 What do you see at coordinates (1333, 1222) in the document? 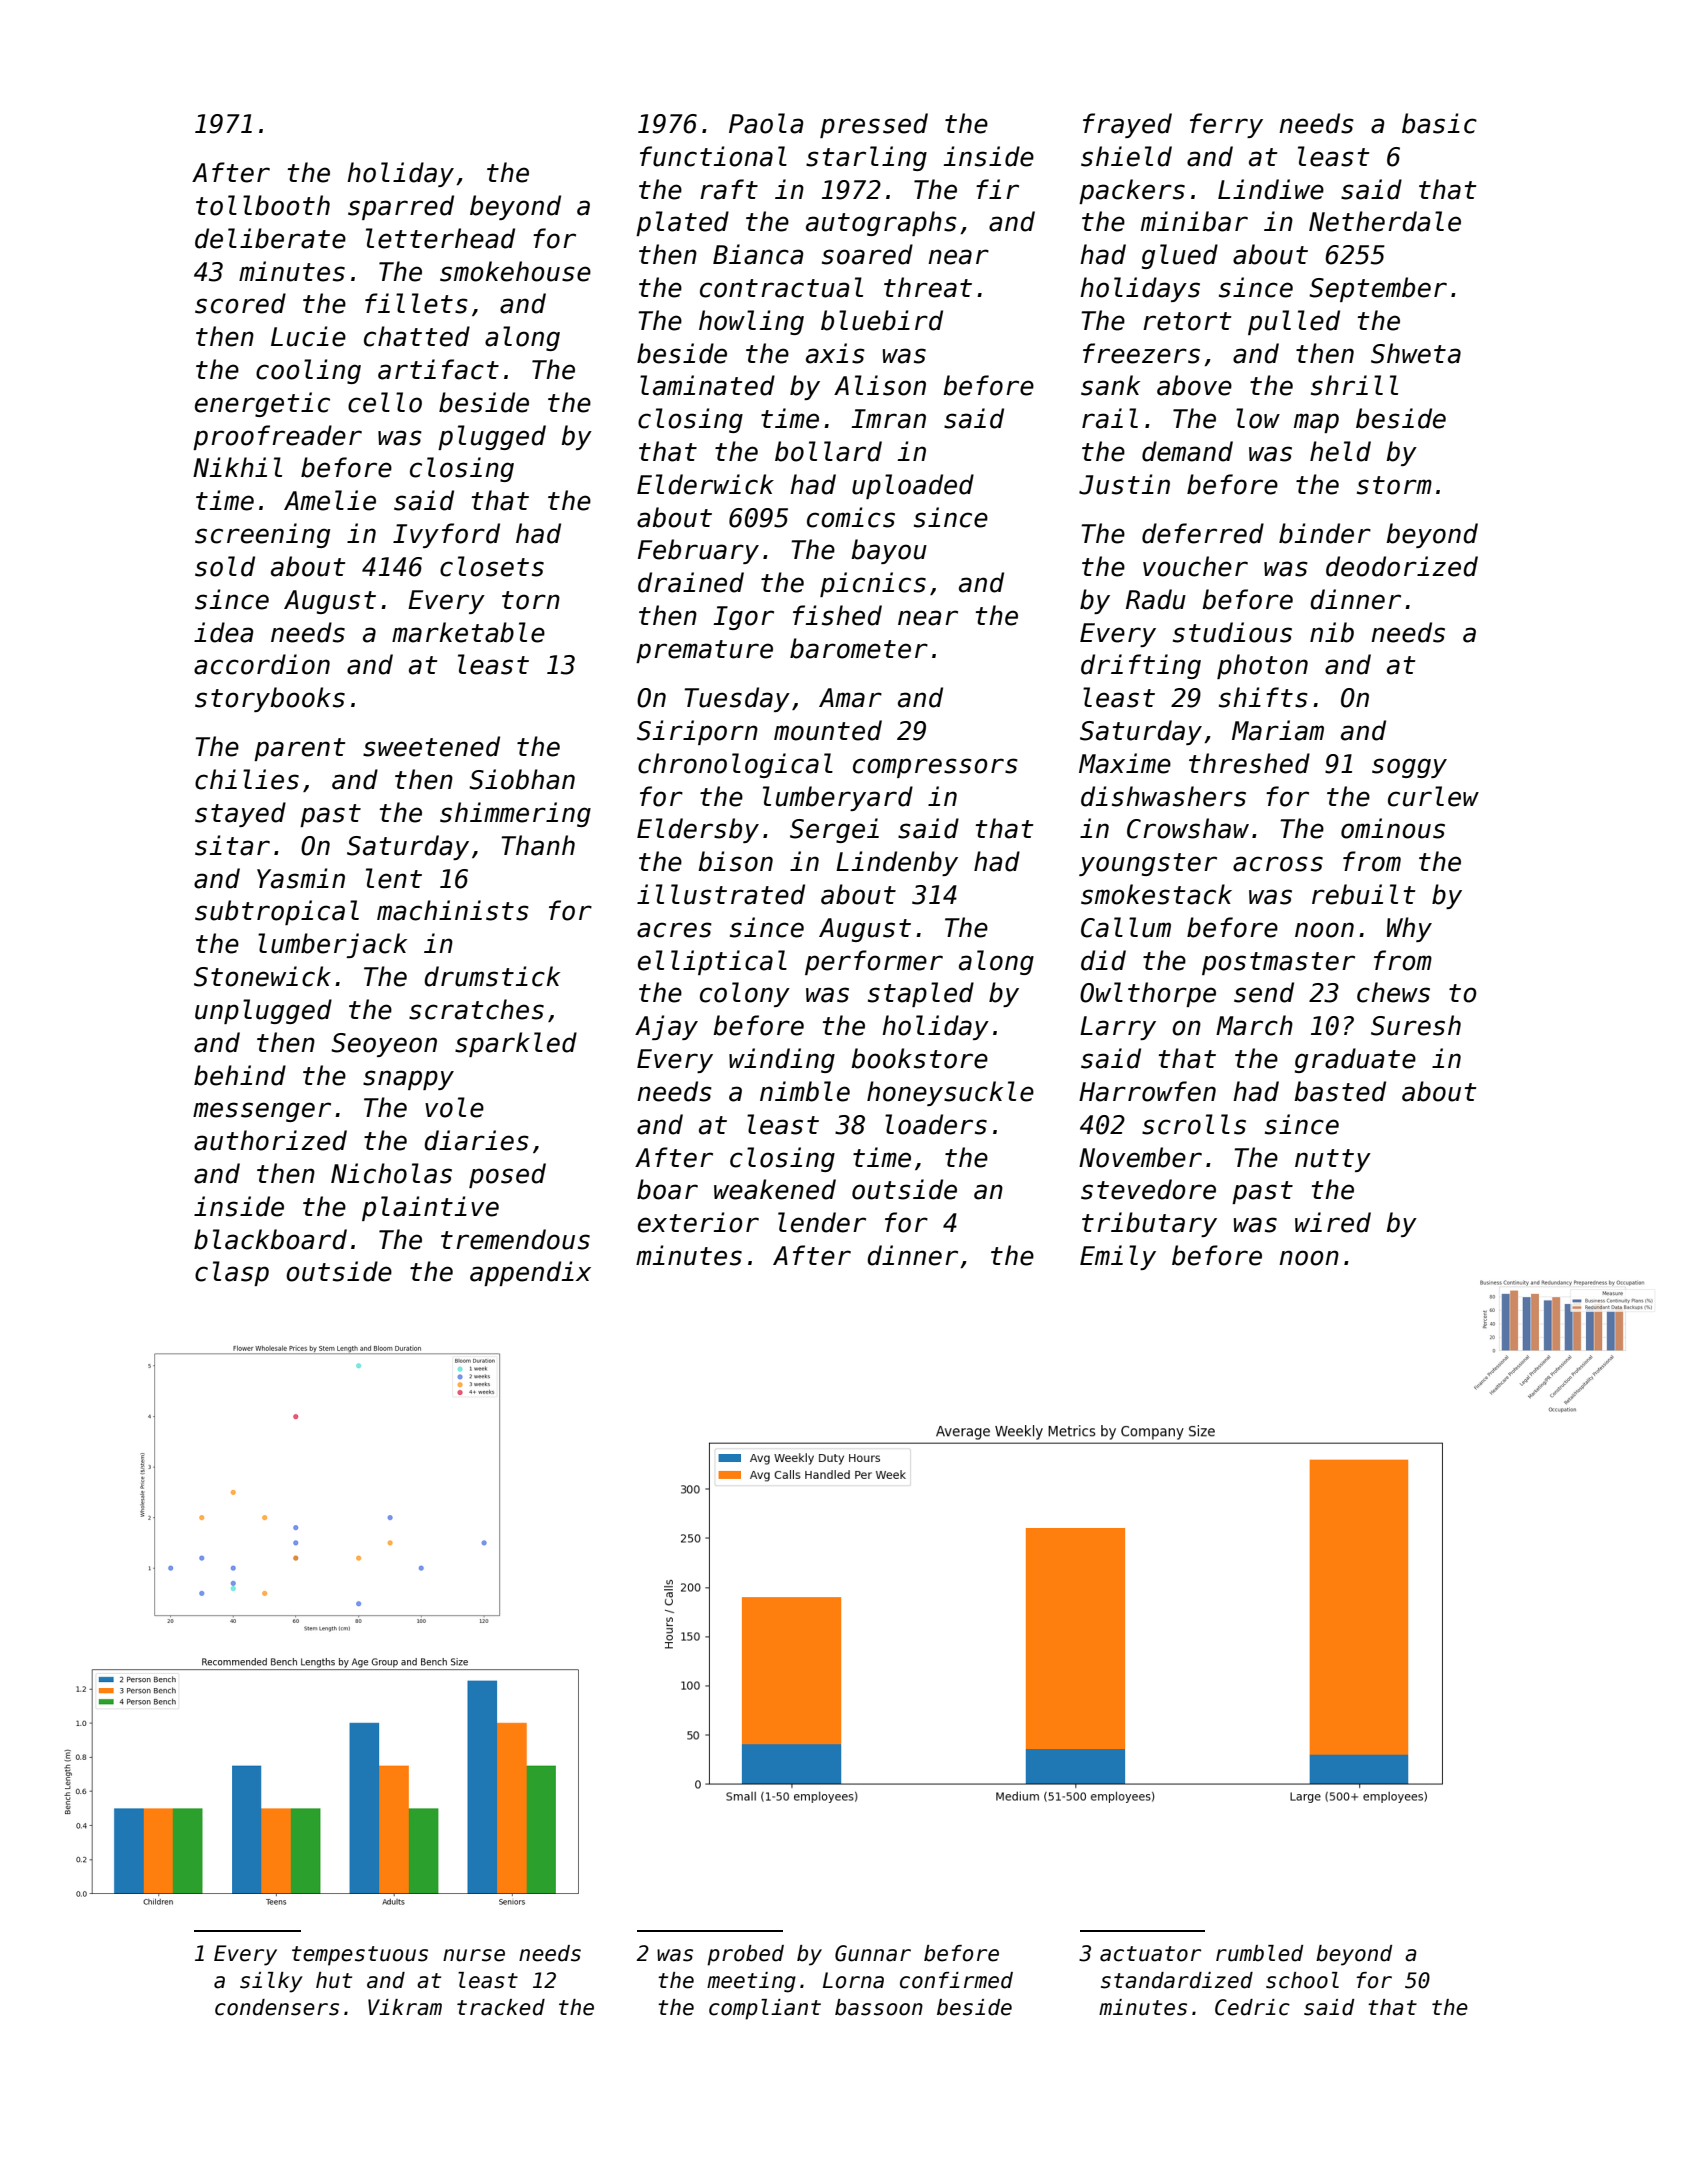
I see `wired` at bounding box center [1333, 1222].
